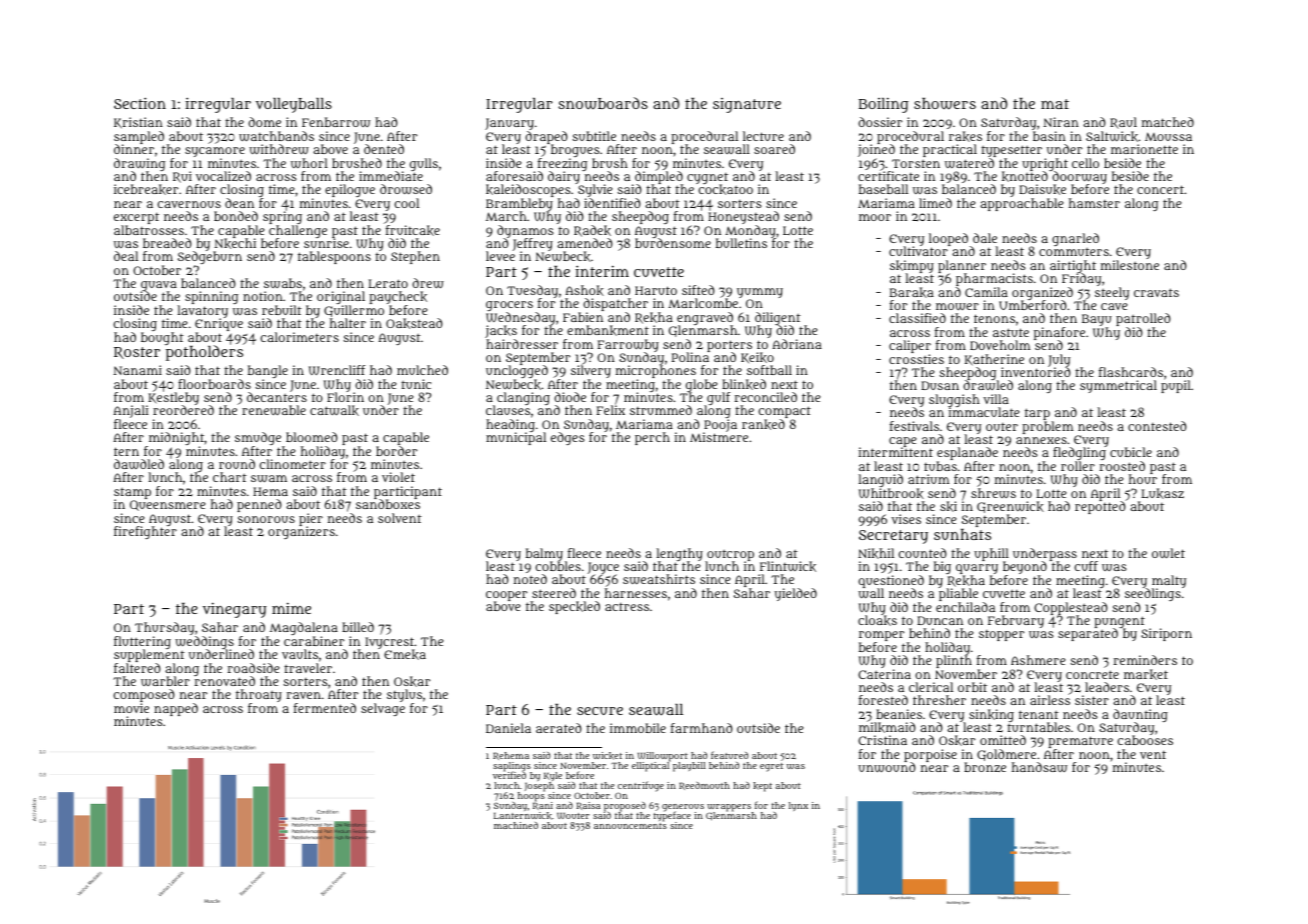 The width and height of the screenshot is (1308, 924). Describe the element at coordinates (993, 493) in the screenshot. I see `shrews` at that location.
